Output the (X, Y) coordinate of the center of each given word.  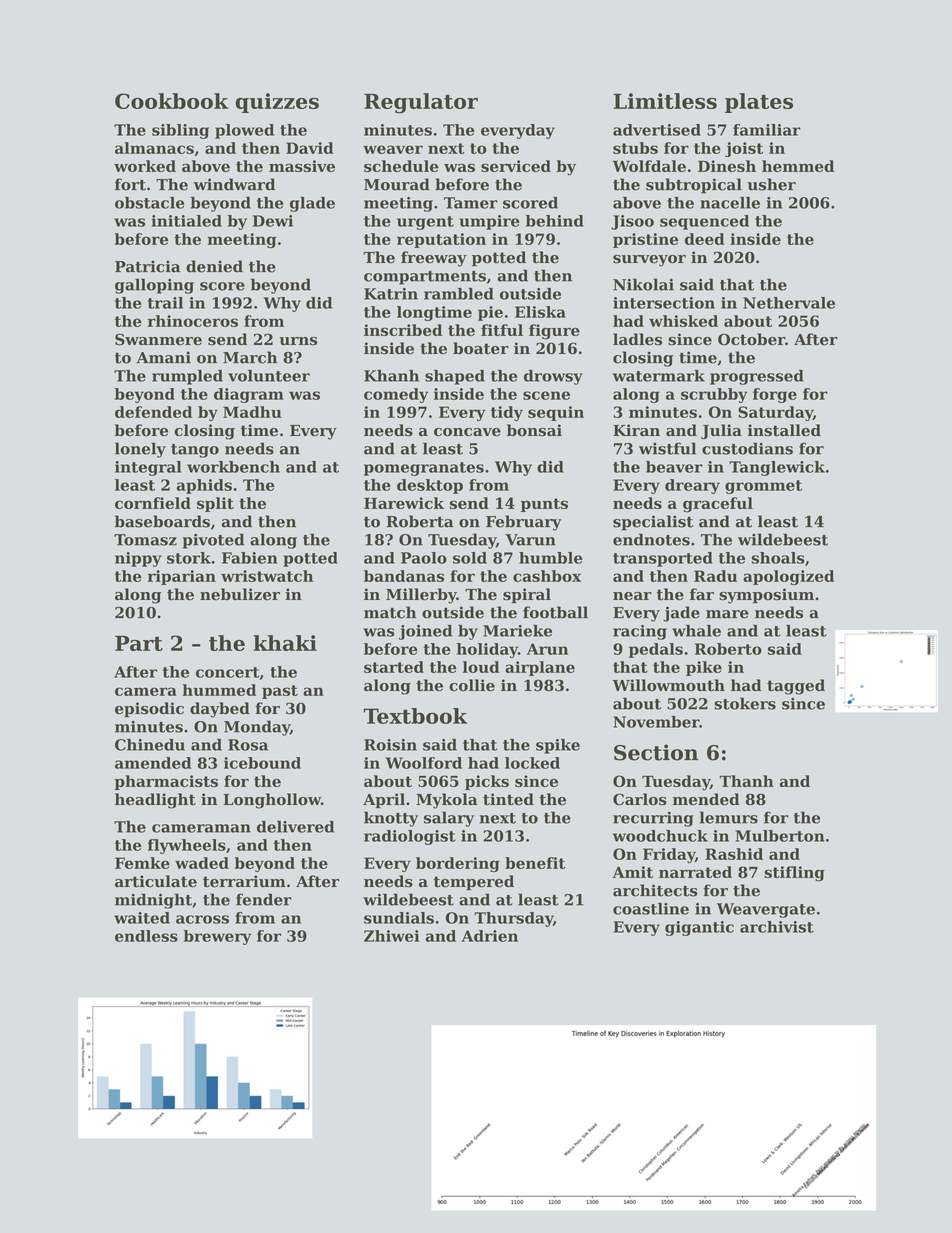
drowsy (553, 377)
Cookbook (171, 101)
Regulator (421, 103)
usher (771, 184)
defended (153, 412)
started (394, 667)
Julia (721, 431)
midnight (153, 901)
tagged (796, 687)
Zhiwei (392, 936)
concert (227, 672)
